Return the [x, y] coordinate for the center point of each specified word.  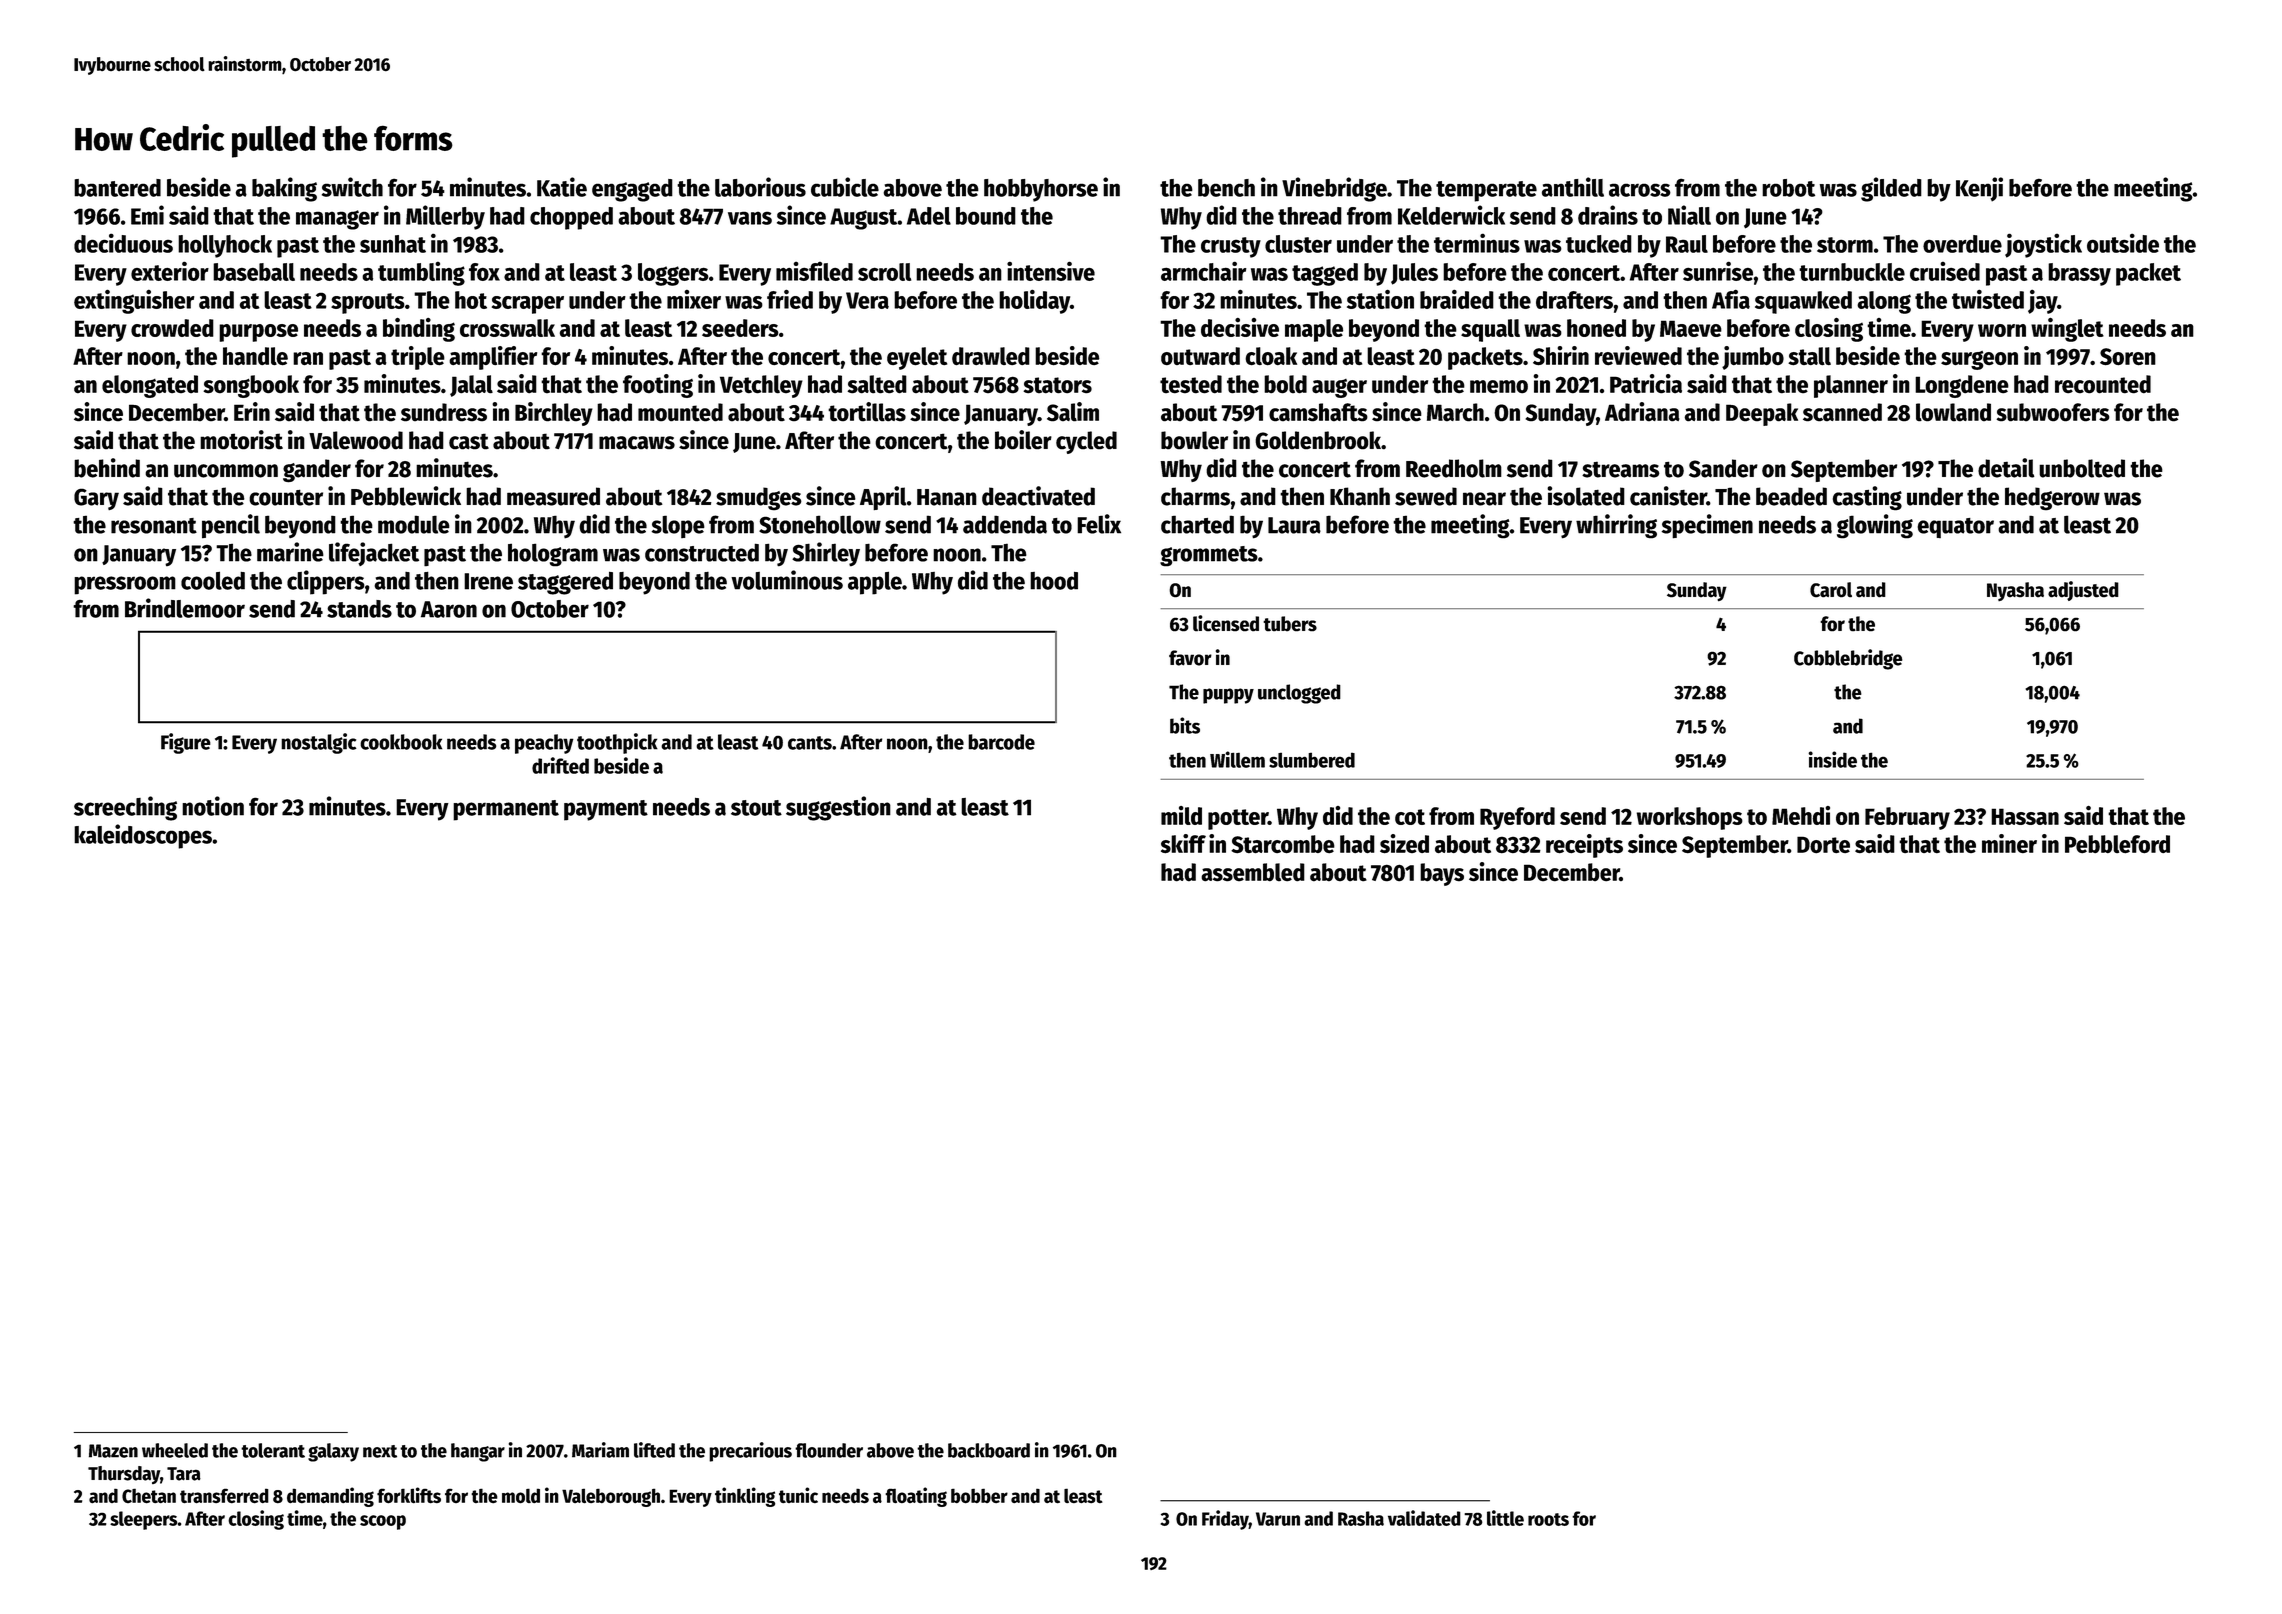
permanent [506, 810]
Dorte [1823, 845]
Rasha [1361, 1518]
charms [1195, 496]
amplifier [493, 358]
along [1884, 302]
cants [810, 743]
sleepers [143, 1520]
